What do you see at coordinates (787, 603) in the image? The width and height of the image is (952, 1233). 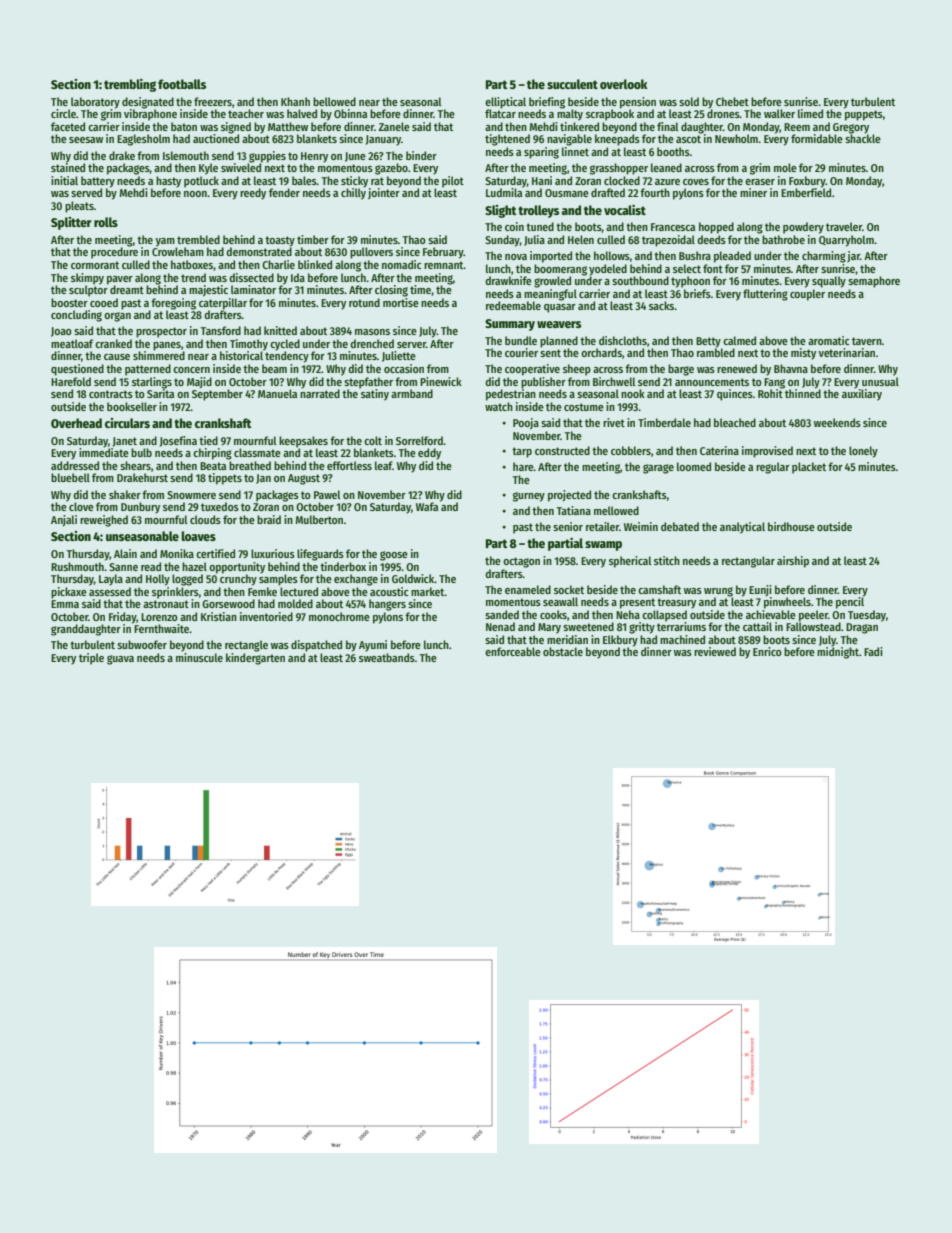 I see `pinwheels` at bounding box center [787, 603].
